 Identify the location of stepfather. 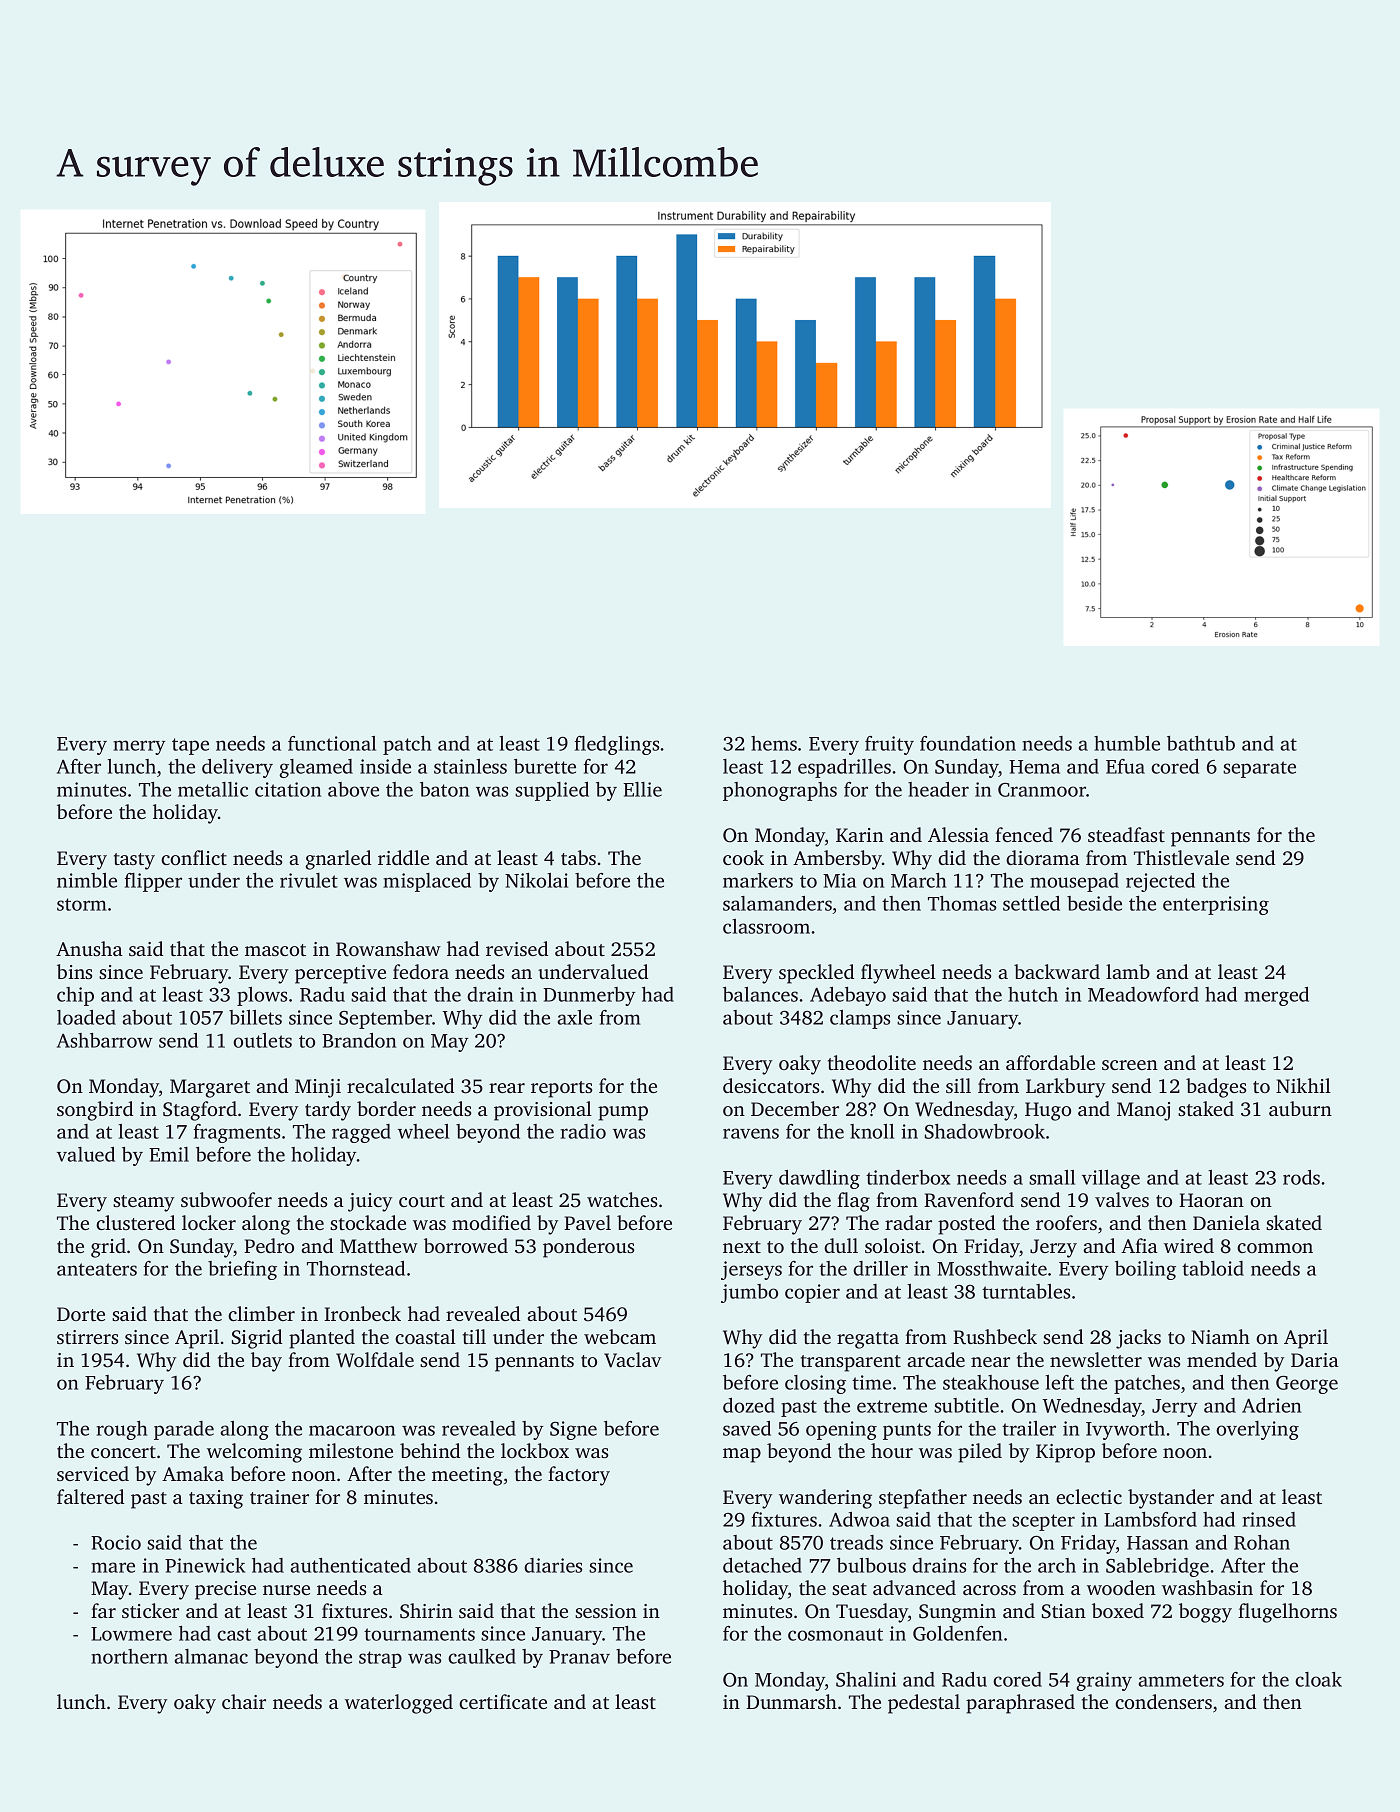
(923, 1499).
